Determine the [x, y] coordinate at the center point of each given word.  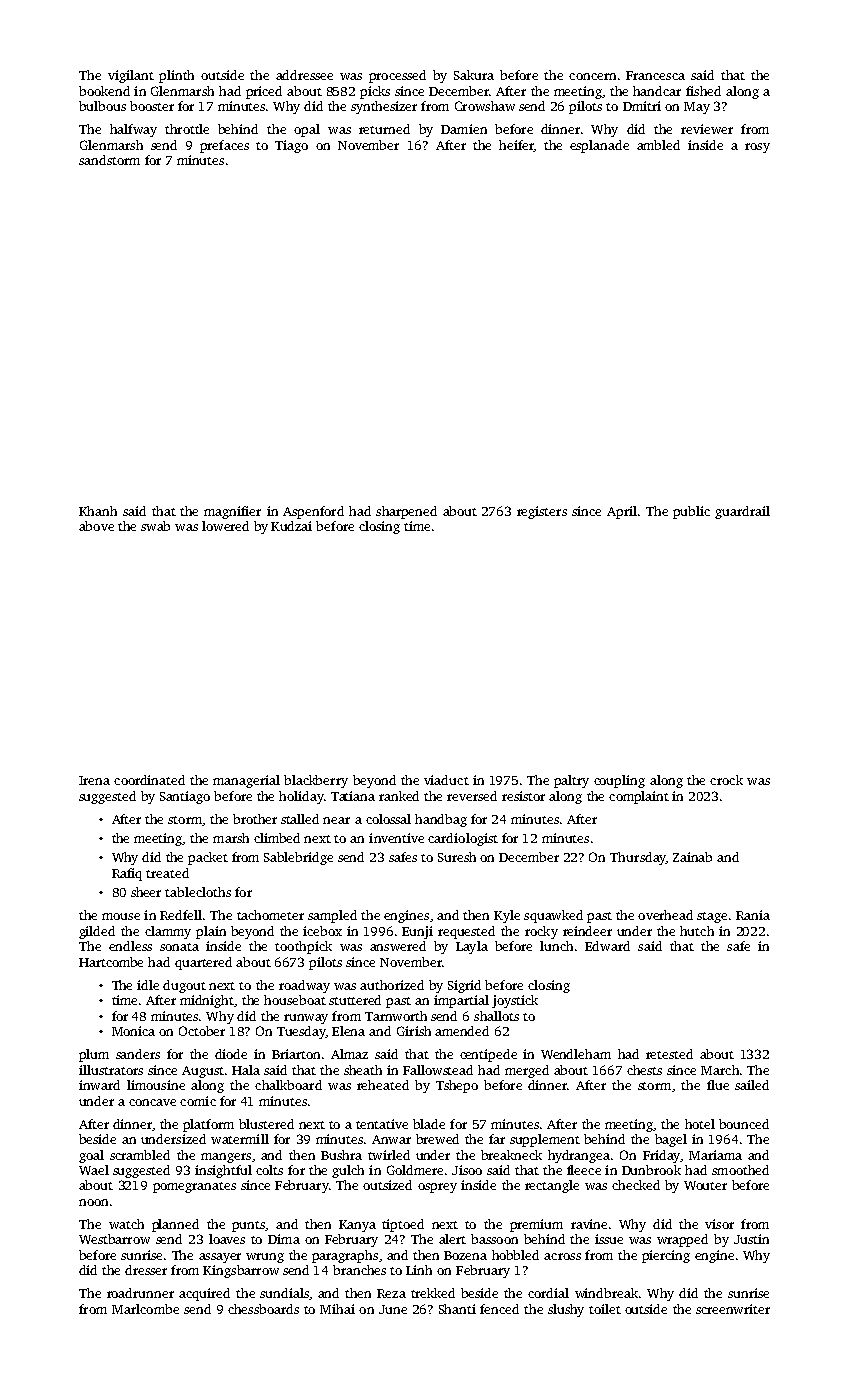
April [622, 512]
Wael [94, 1170]
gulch [348, 1171]
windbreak [606, 1293]
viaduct [446, 780]
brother [255, 819]
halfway [133, 130]
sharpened [406, 512]
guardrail [742, 512]
